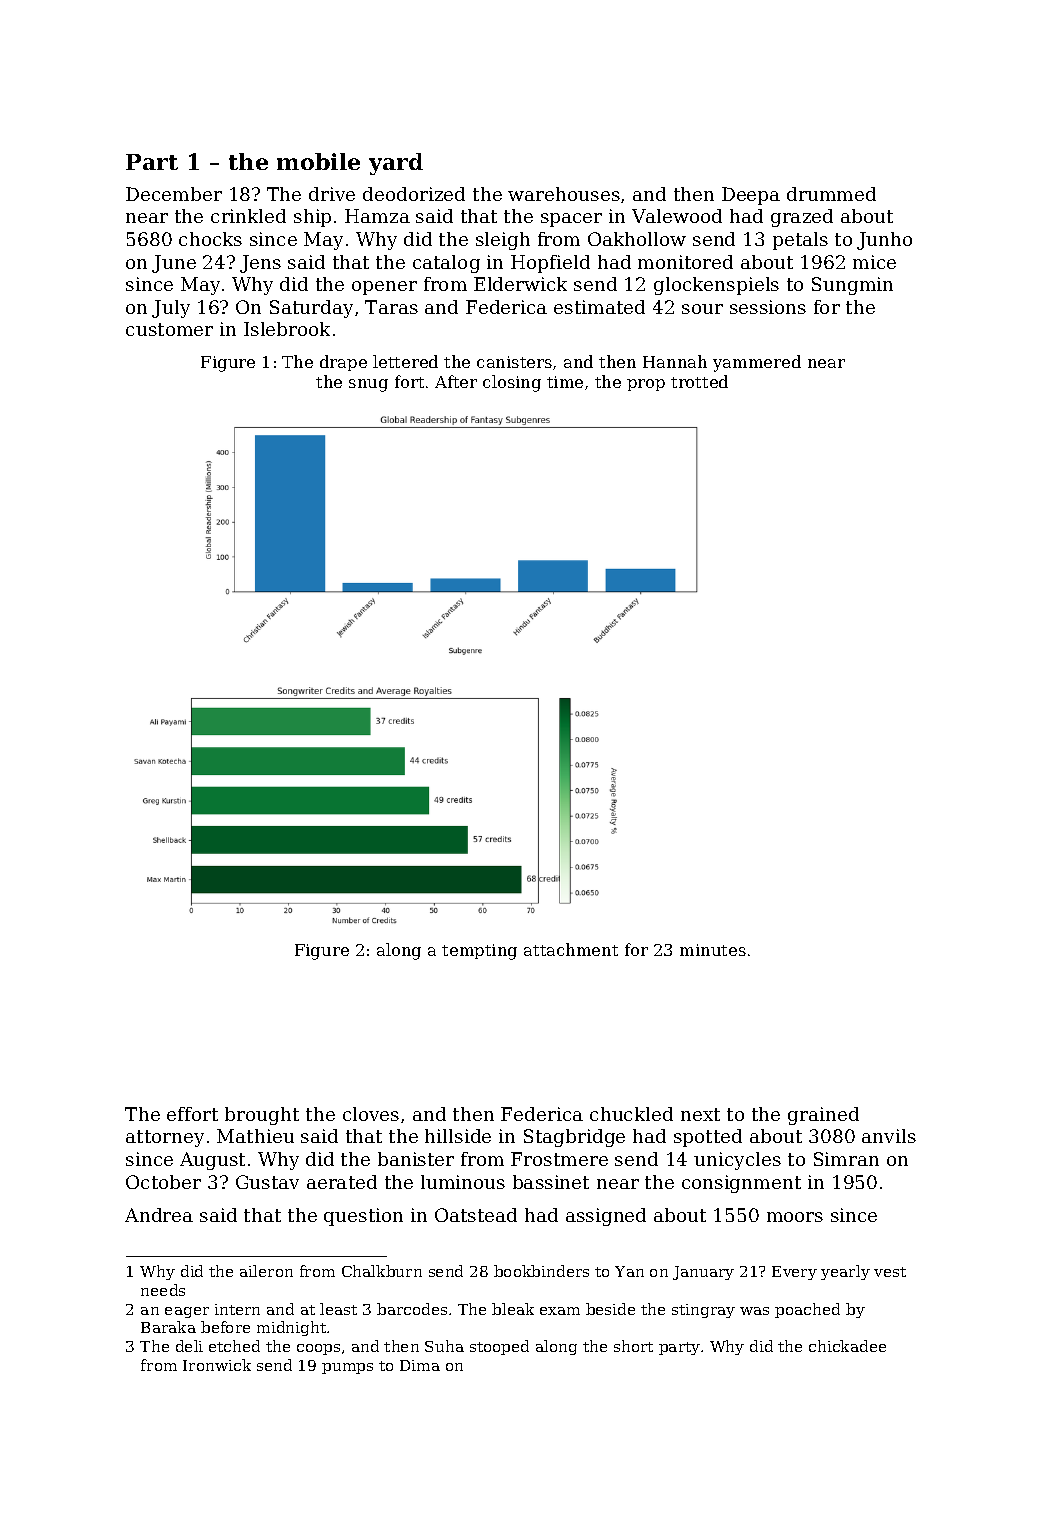 The width and height of the document is (1046, 1515). What do you see at coordinates (565, 382) in the document?
I see `time` at bounding box center [565, 382].
